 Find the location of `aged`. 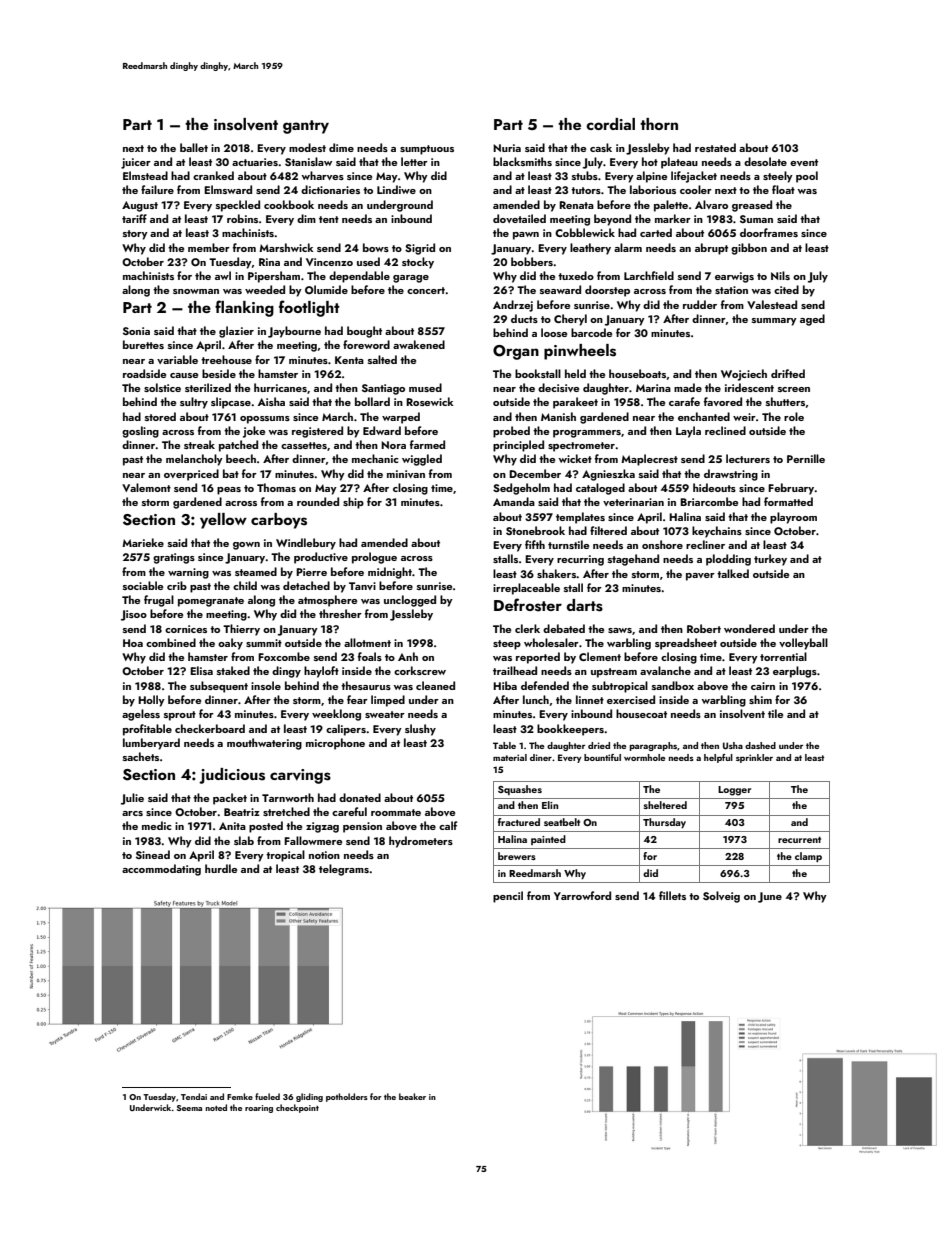

aged is located at coordinates (812, 320).
